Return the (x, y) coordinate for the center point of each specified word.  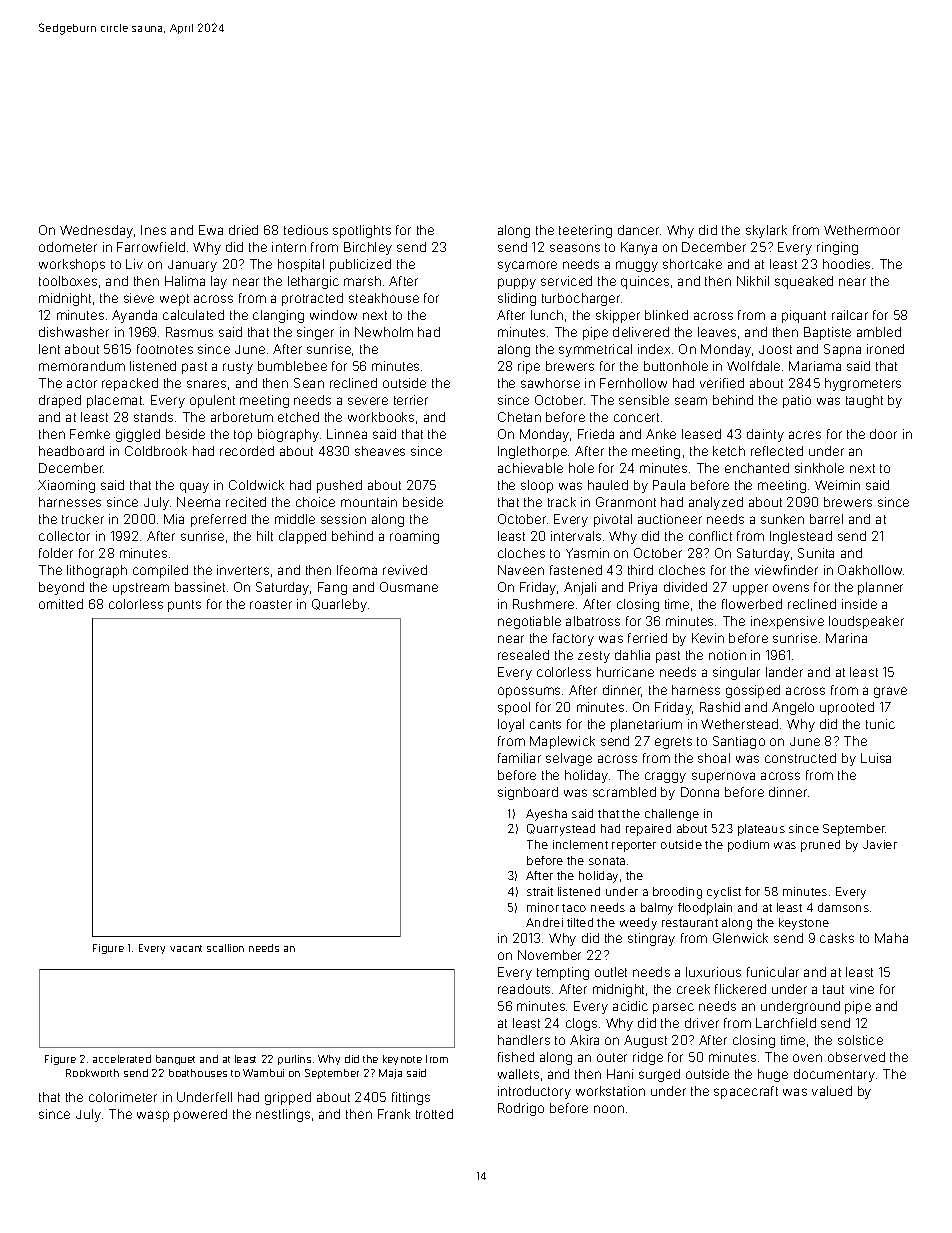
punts (184, 606)
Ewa (211, 230)
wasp (153, 1116)
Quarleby (339, 605)
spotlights (362, 231)
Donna (700, 792)
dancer (638, 230)
